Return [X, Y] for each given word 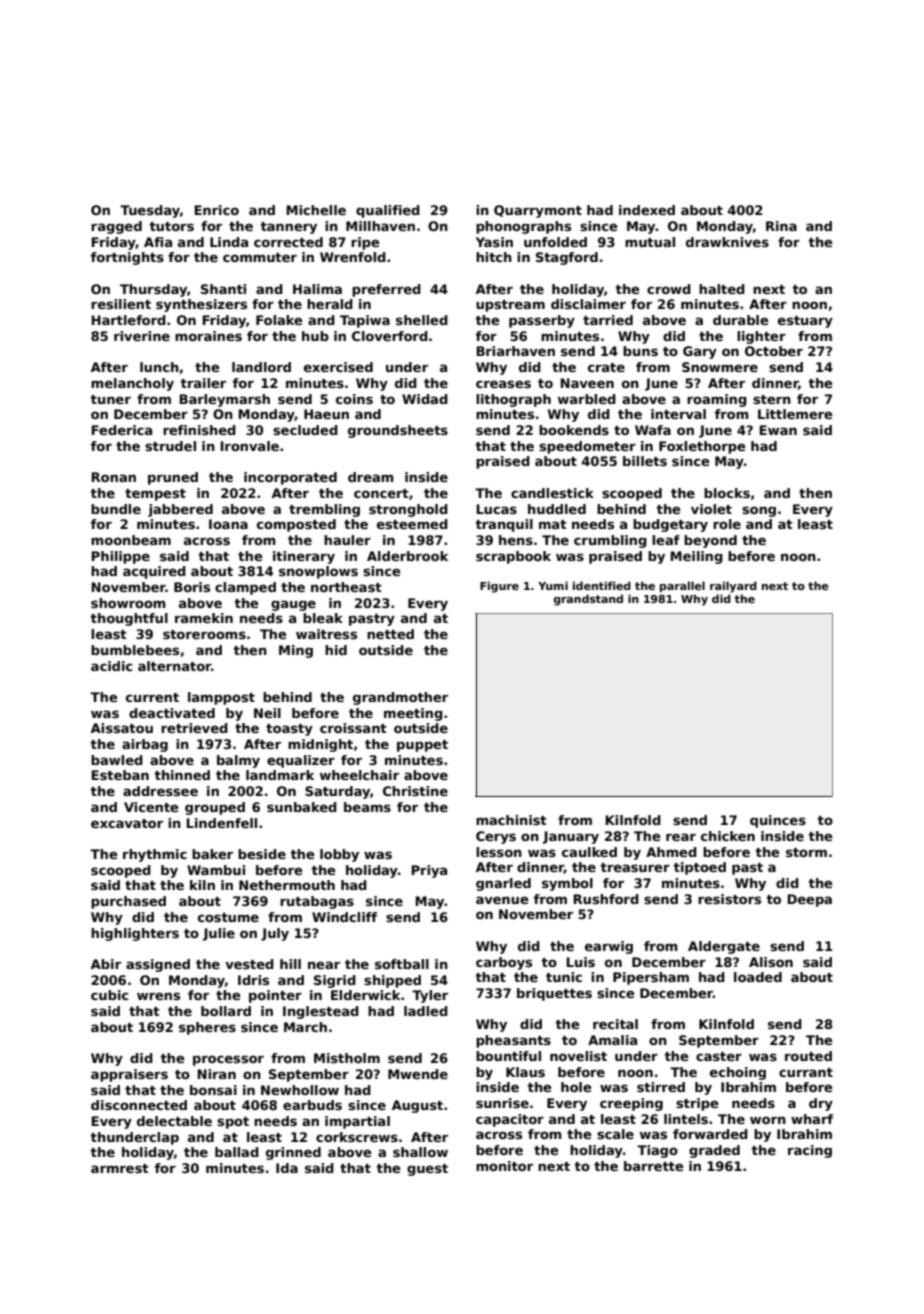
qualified [388, 211]
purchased [128, 902]
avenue [502, 900]
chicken [728, 836]
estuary [805, 322]
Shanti [223, 289]
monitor [504, 1166]
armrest [120, 1168]
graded [714, 1151]
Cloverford [390, 336]
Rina [781, 226]
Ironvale [250, 446]
